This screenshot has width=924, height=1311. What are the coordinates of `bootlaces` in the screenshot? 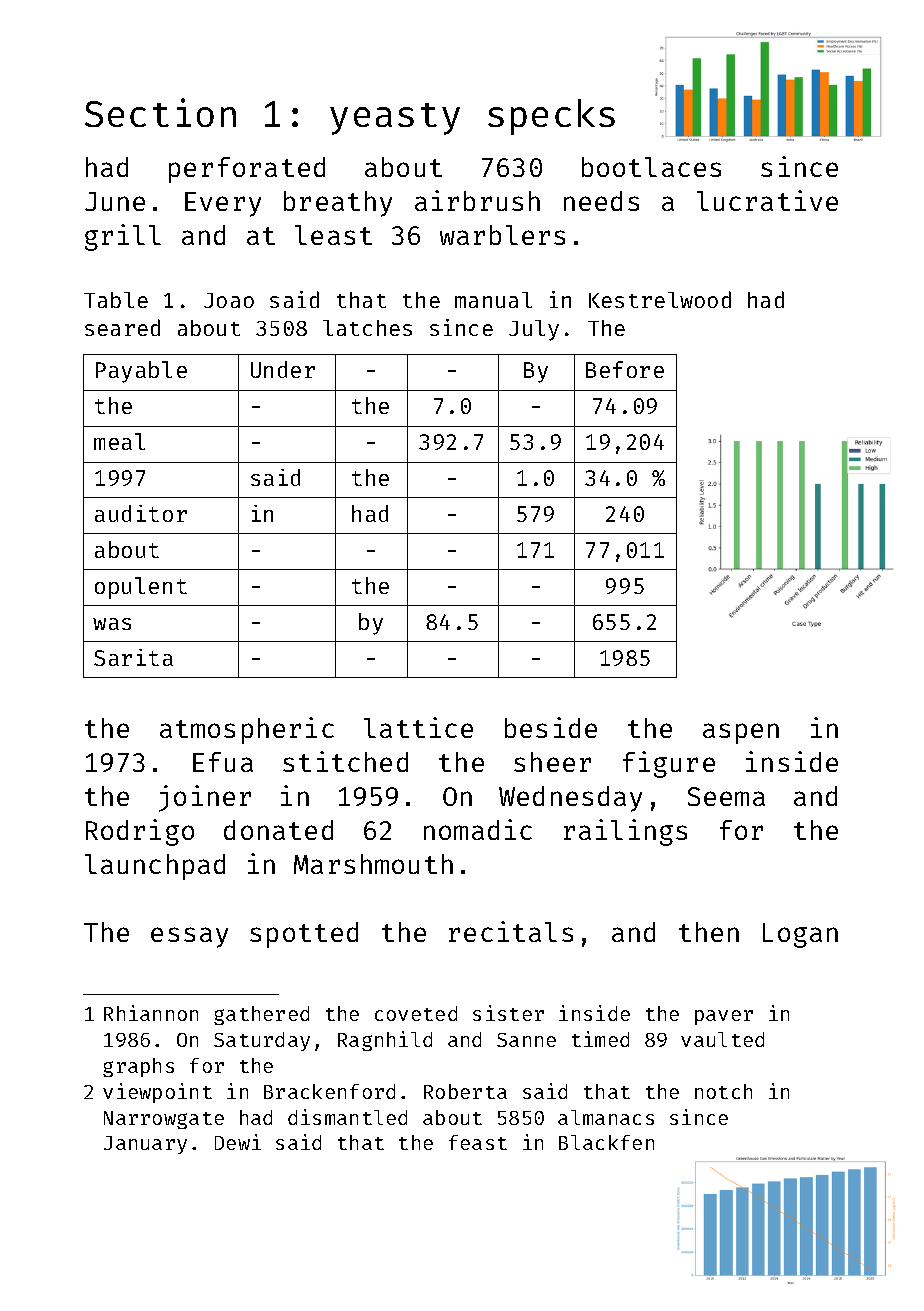 It's located at (651, 167).
